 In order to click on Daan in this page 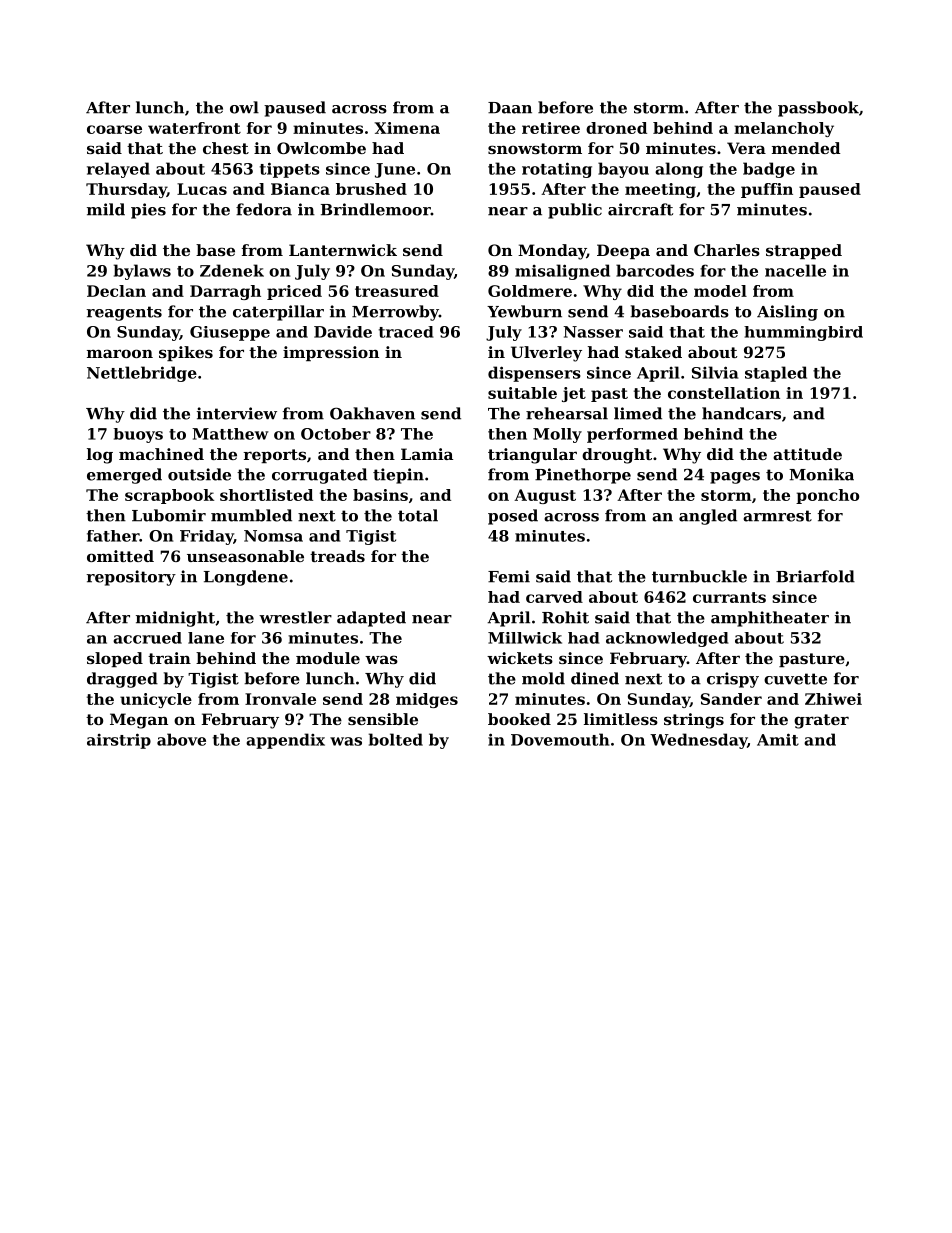, I will do `click(510, 108)`.
